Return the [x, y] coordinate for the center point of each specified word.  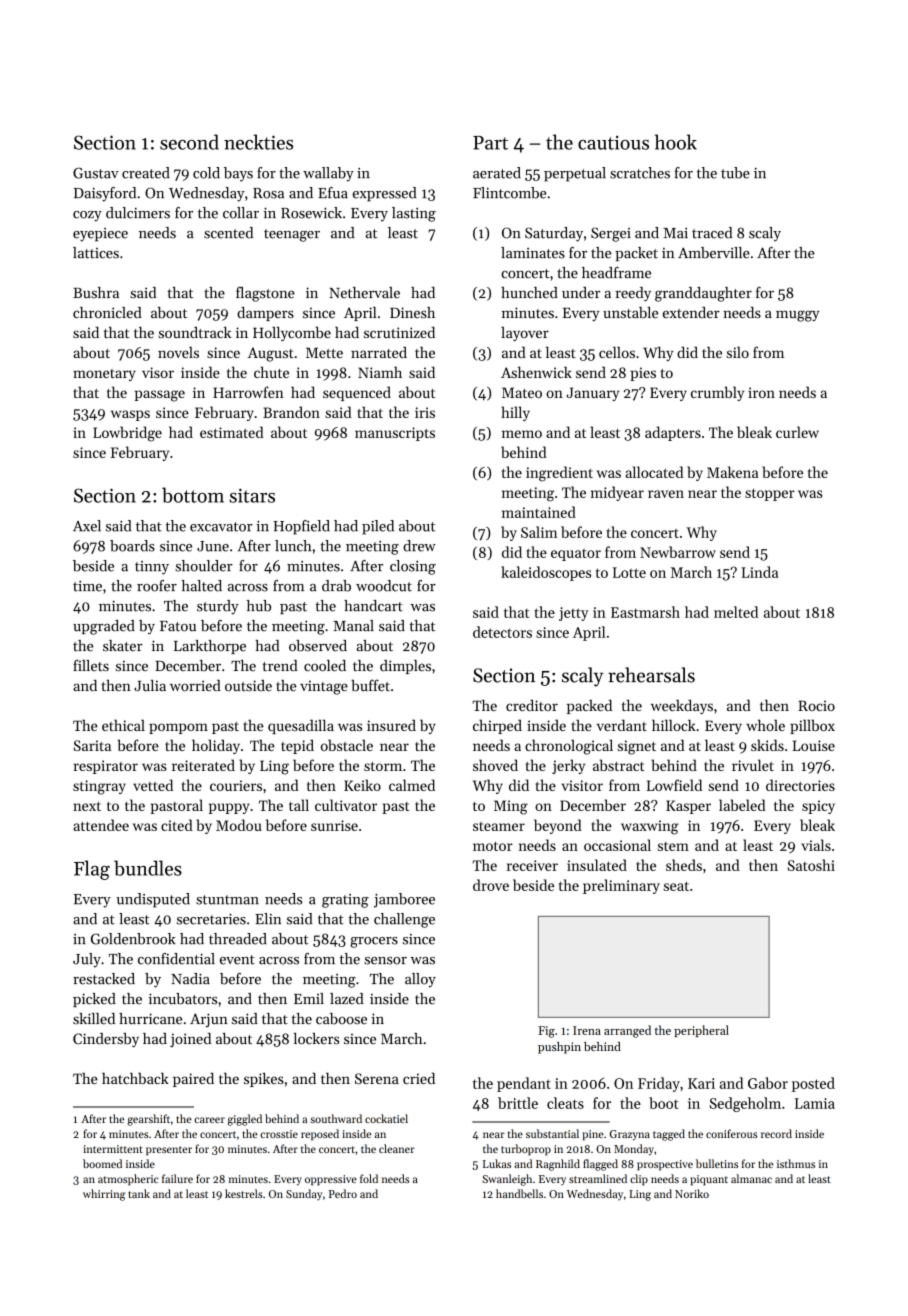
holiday [216, 746]
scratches [640, 173]
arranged [627, 1031]
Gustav [96, 173]
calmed [412, 785]
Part [490, 143]
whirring [104, 1195]
